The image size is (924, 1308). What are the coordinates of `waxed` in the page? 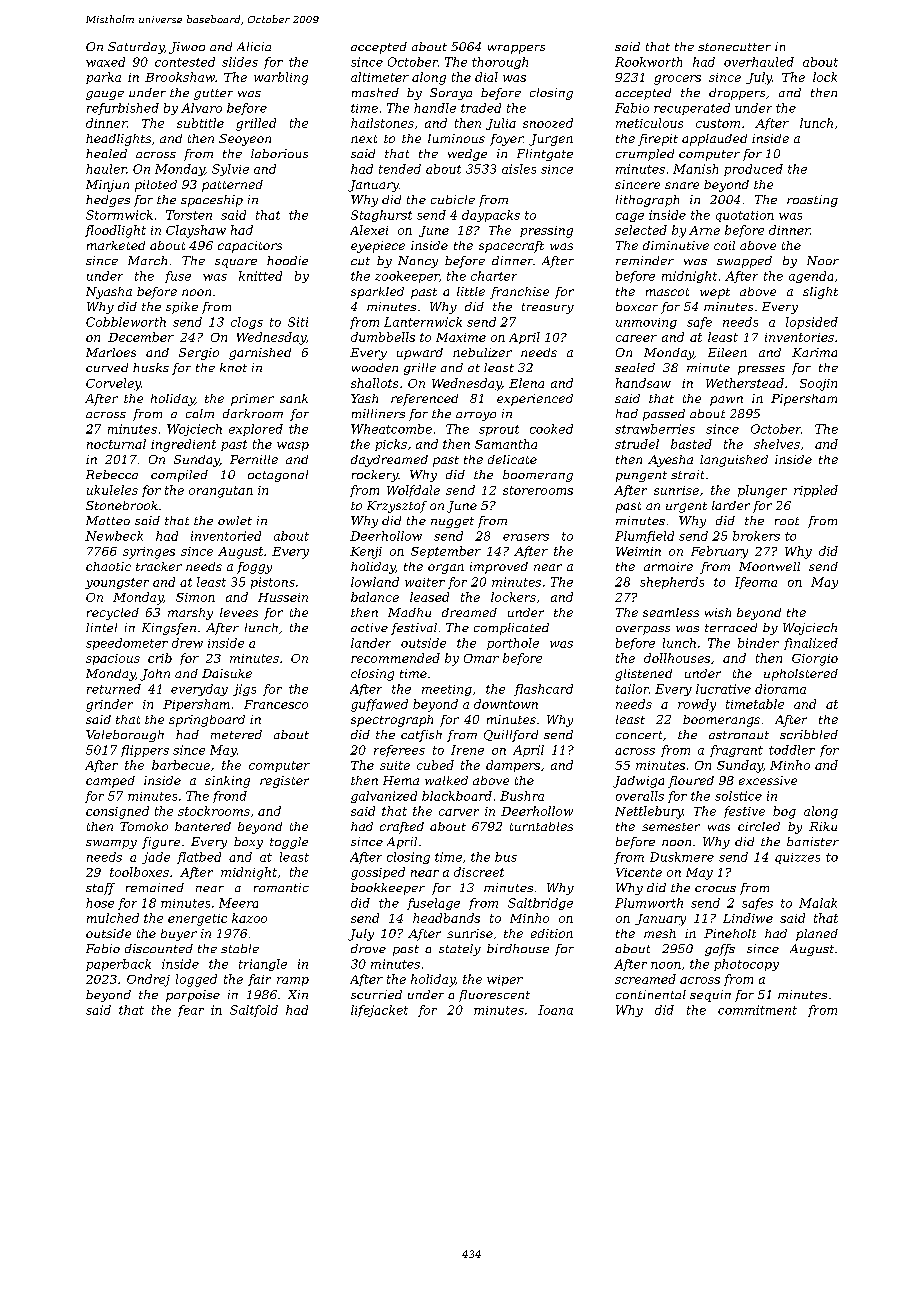 It's located at (105, 62).
